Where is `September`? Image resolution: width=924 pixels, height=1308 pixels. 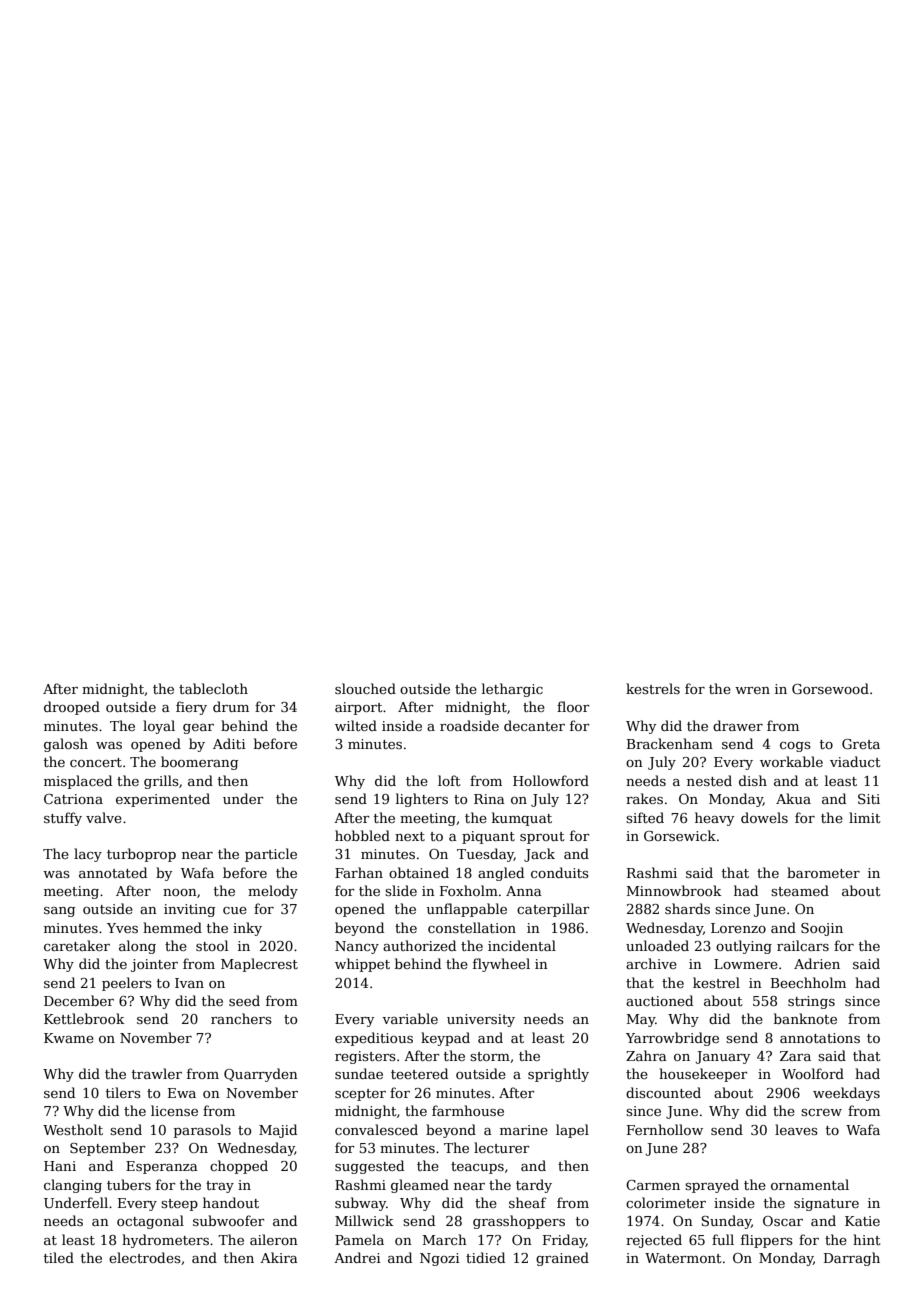 September is located at coordinates (108, 1149).
